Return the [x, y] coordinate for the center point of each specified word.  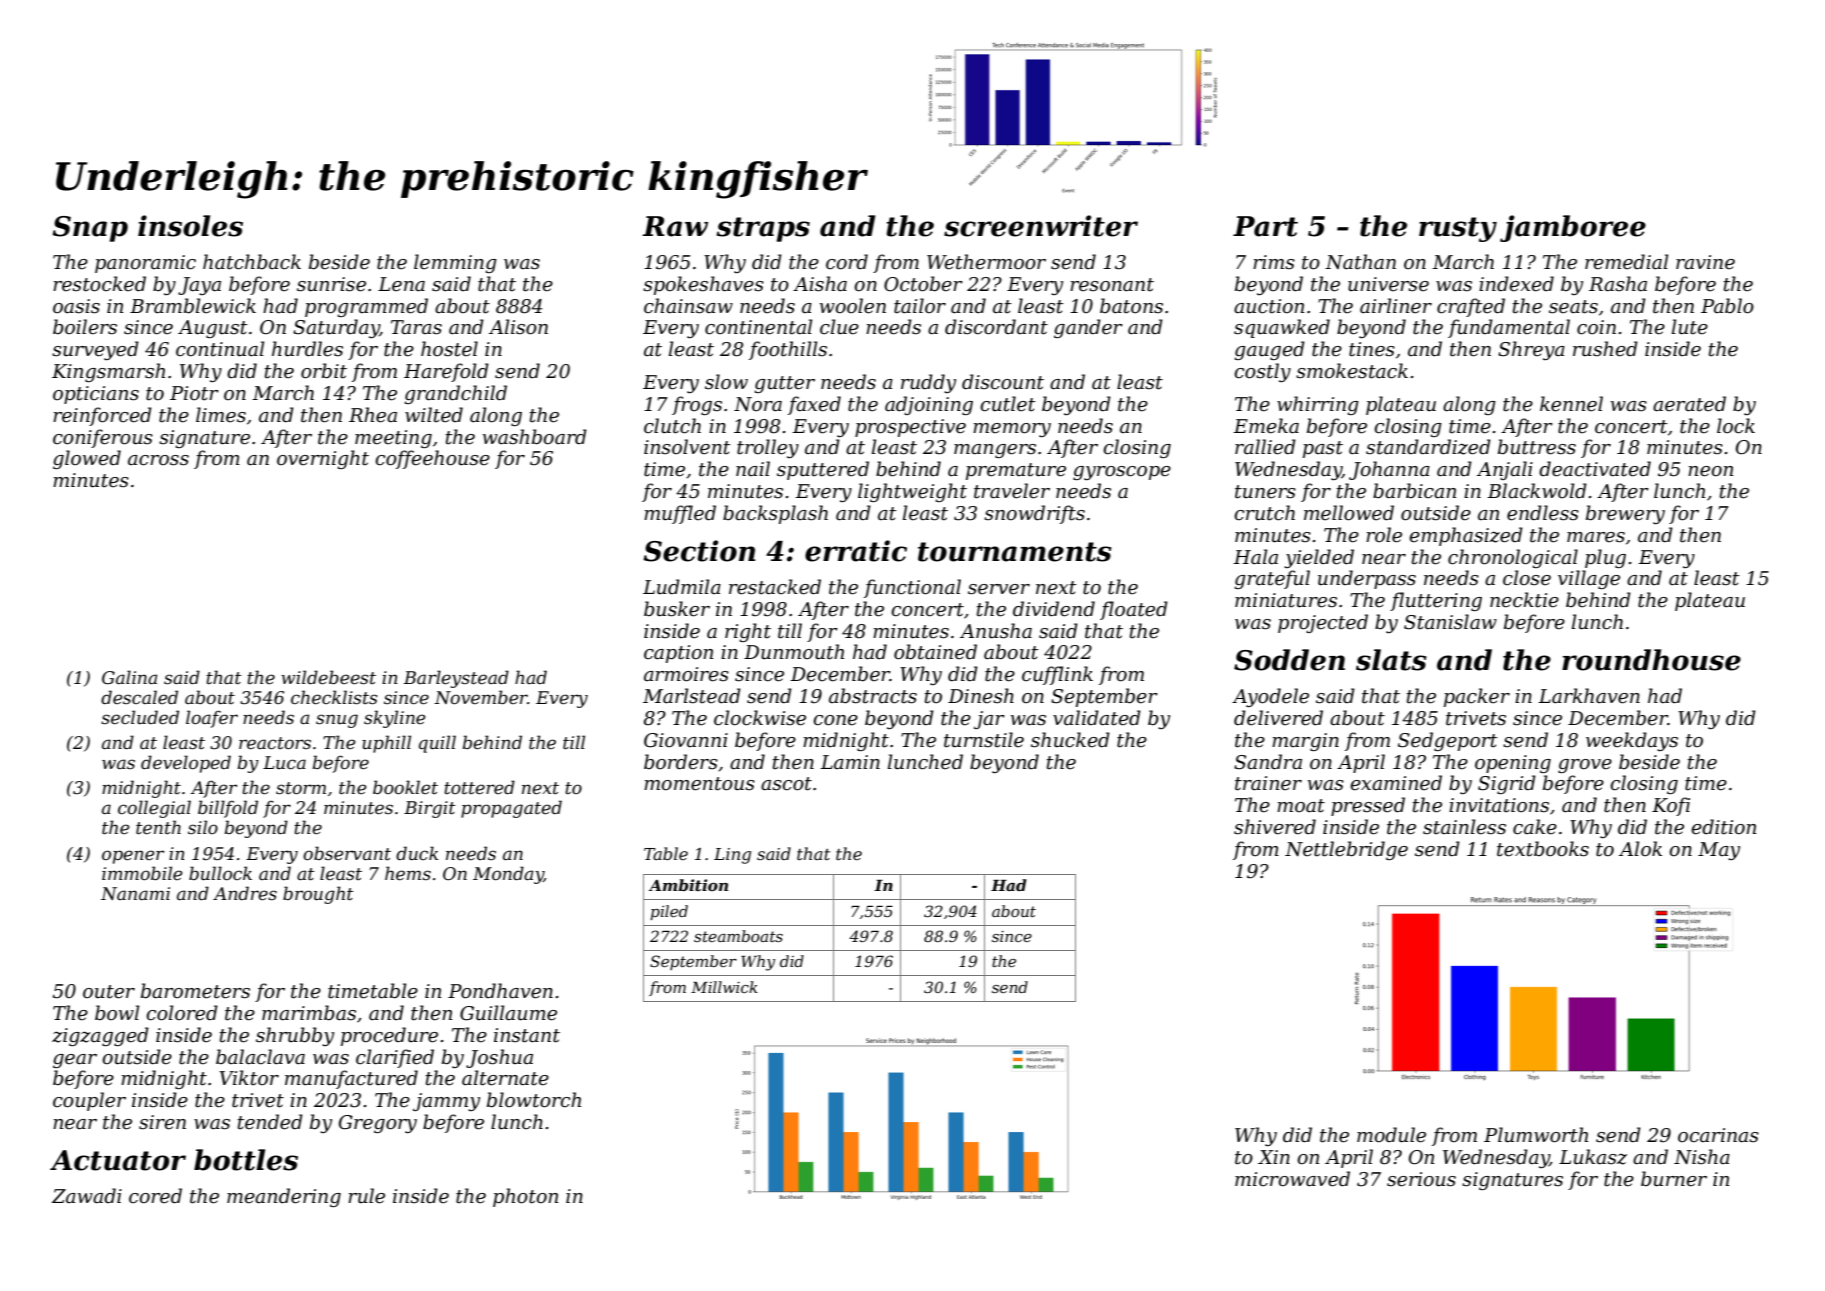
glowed [87, 459]
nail [753, 468]
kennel [1571, 404]
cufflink [1057, 675]
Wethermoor [986, 262]
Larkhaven [1589, 696]
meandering [284, 1197]
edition [1723, 827]
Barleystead [456, 679]
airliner [1396, 306]
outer [109, 992]
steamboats [738, 936]
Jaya [199, 286]
